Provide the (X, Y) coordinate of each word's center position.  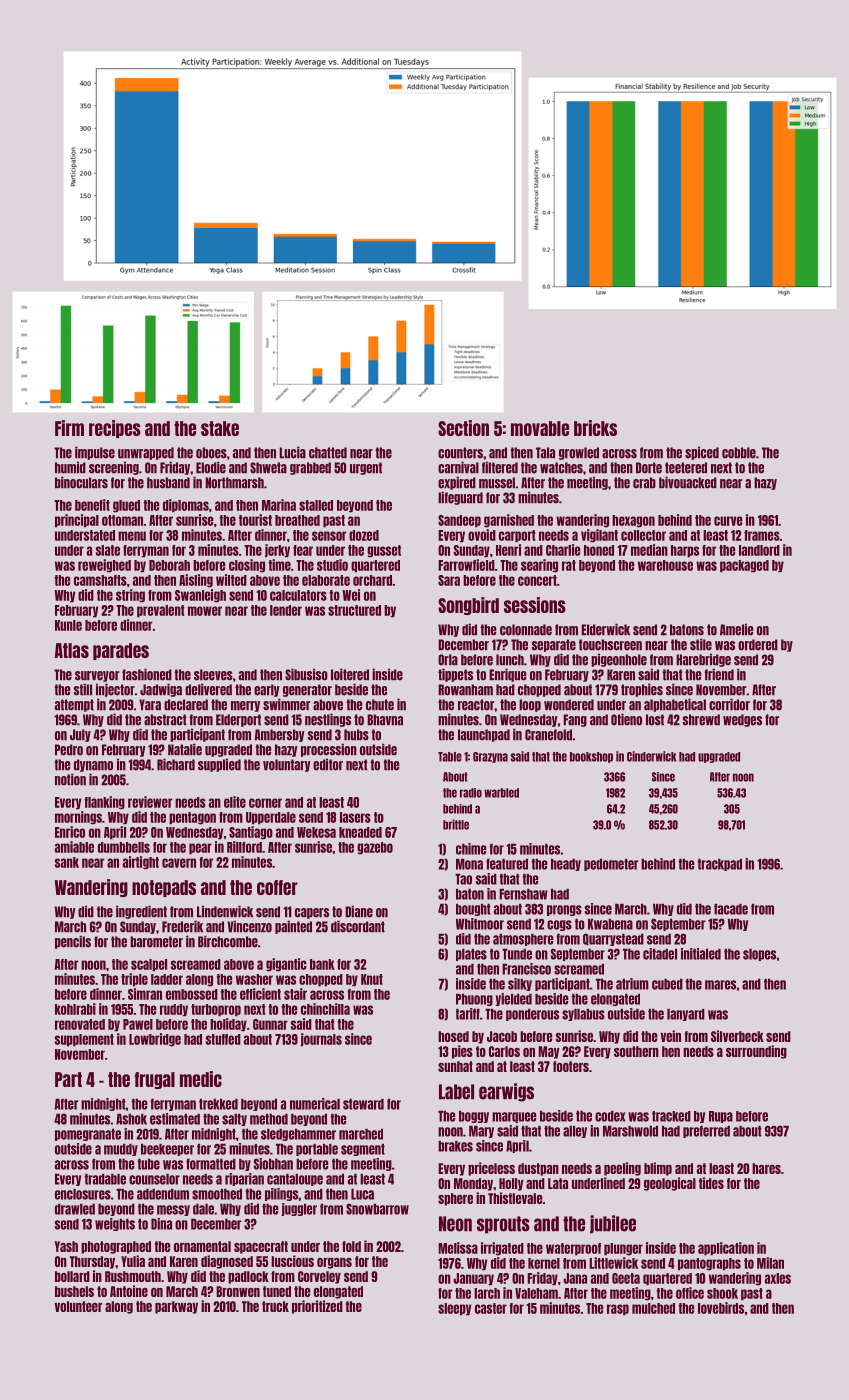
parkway (176, 1307)
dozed (364, 535)
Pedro (69, 750)
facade (731, 909)
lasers (355, 817)
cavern (179, 863)
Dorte (649, 468)
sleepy (454, 1309)
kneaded (360, 832)
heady (566, 865)
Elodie (211, 467)
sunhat (455, 1066)
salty (234, 1120)
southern (636, 1051)
